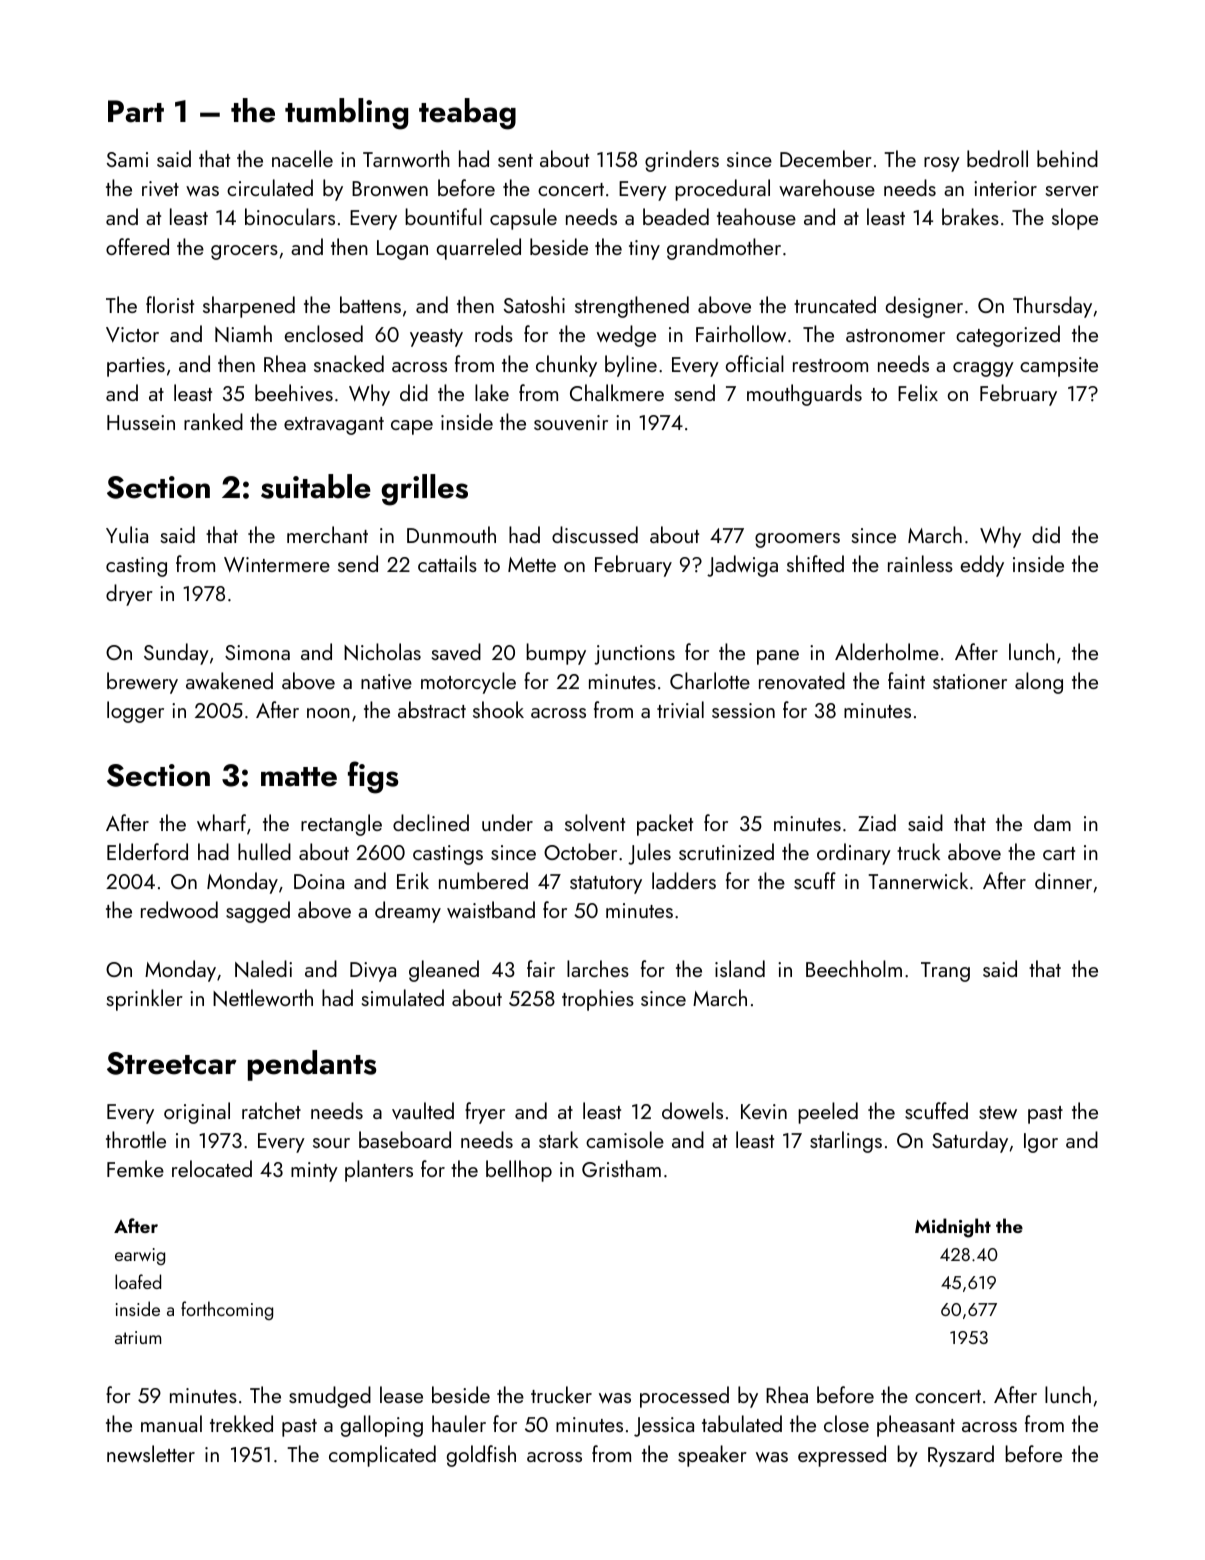  Describe the element at coordinates (970, 681) in the screenshot. I see `stationer` at that location.
